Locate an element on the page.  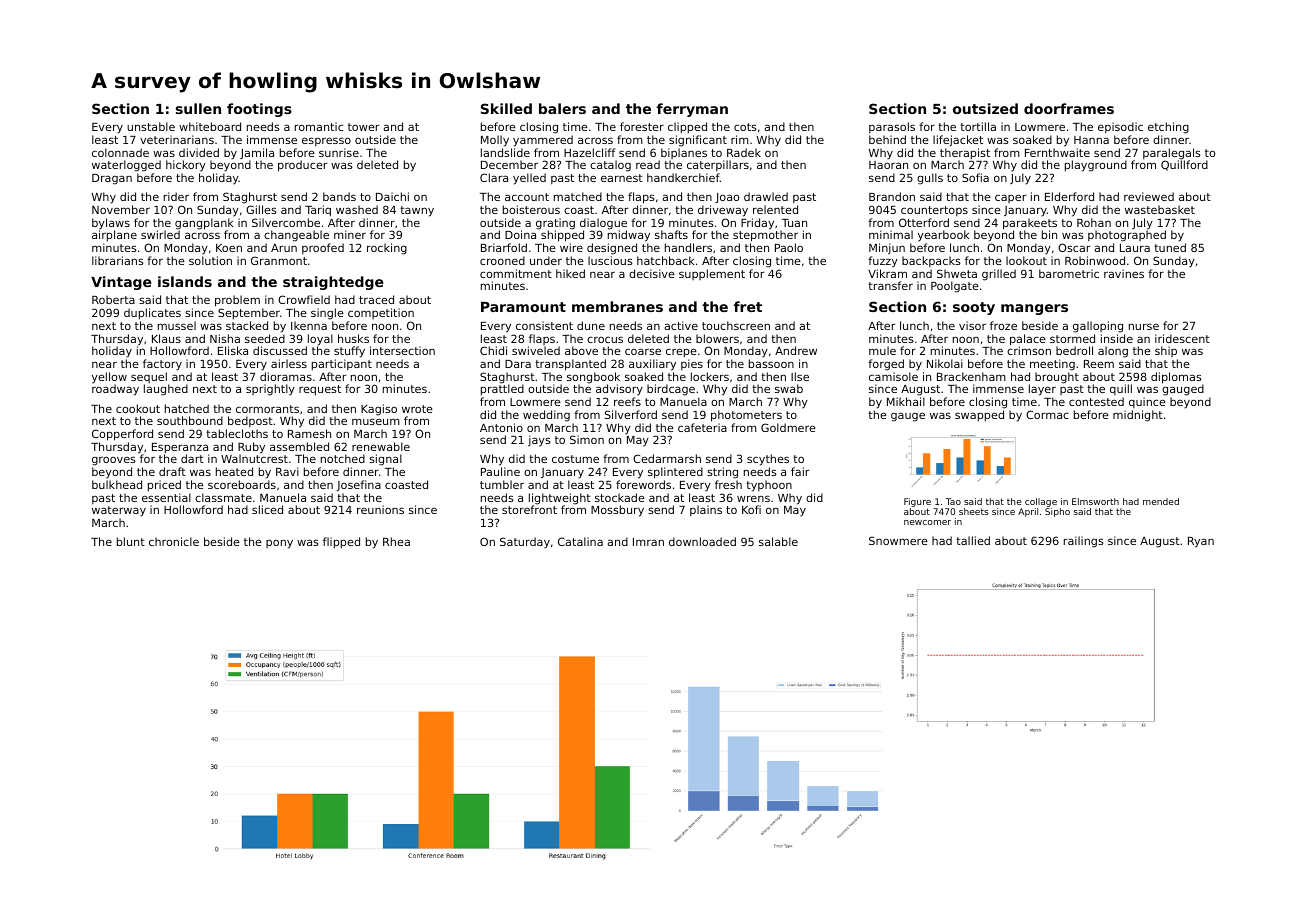
bands is located at coordinates (339, 196).
